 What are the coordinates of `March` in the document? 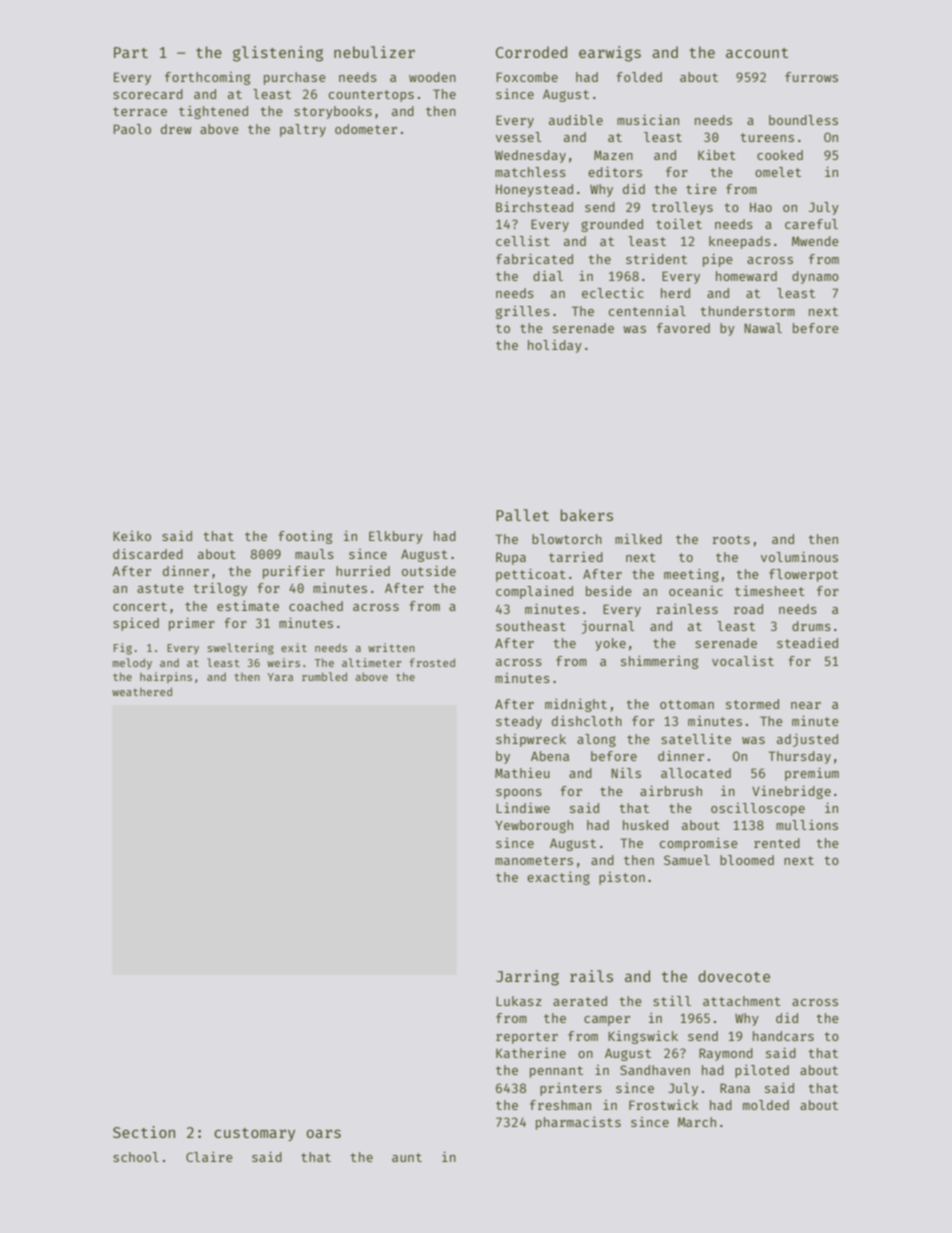 It's located at (697, 1122).
